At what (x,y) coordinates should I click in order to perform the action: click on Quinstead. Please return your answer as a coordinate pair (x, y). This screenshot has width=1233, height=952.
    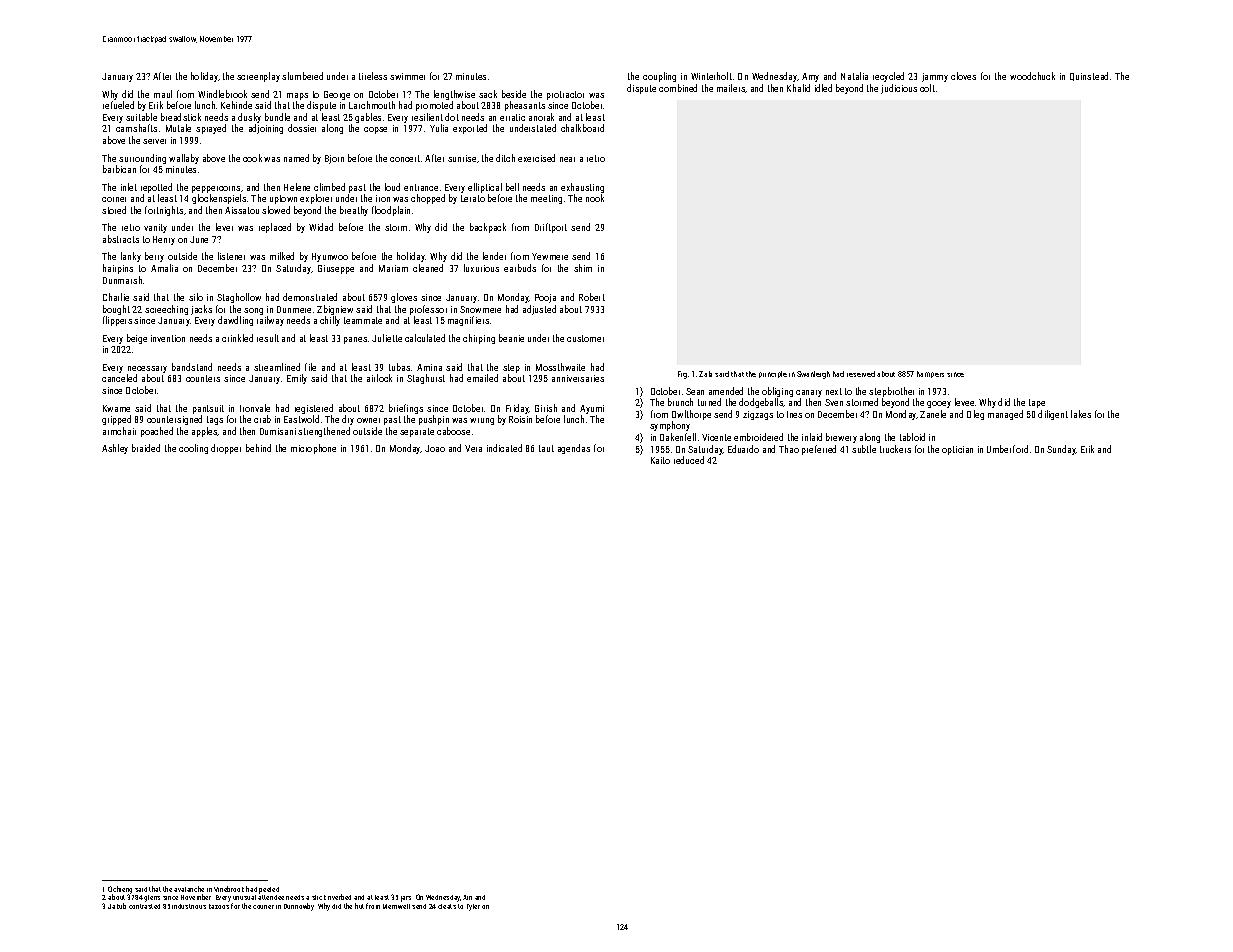
    Looking at the image, I should click on (1089, 76).
